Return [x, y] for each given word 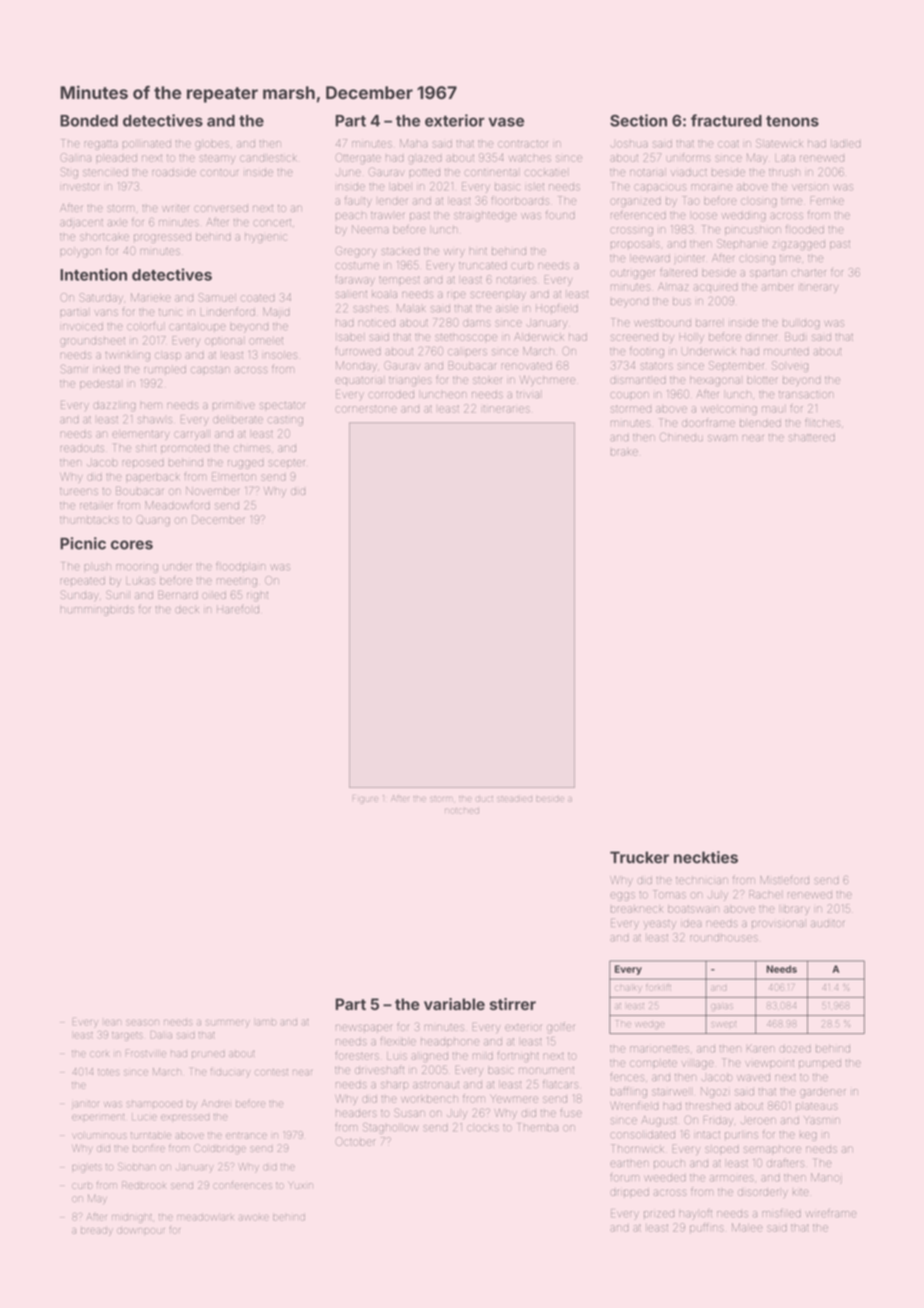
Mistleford [784, 879]
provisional [779, 924]
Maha [414, 143]
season [142, 1022]
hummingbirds [97, 611]
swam [722, 438]
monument [546, 1070]
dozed [795, 1049]
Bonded [89, 121]
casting [285, 421]
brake [624, 452]
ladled [846, 144]
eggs [622, 896]
